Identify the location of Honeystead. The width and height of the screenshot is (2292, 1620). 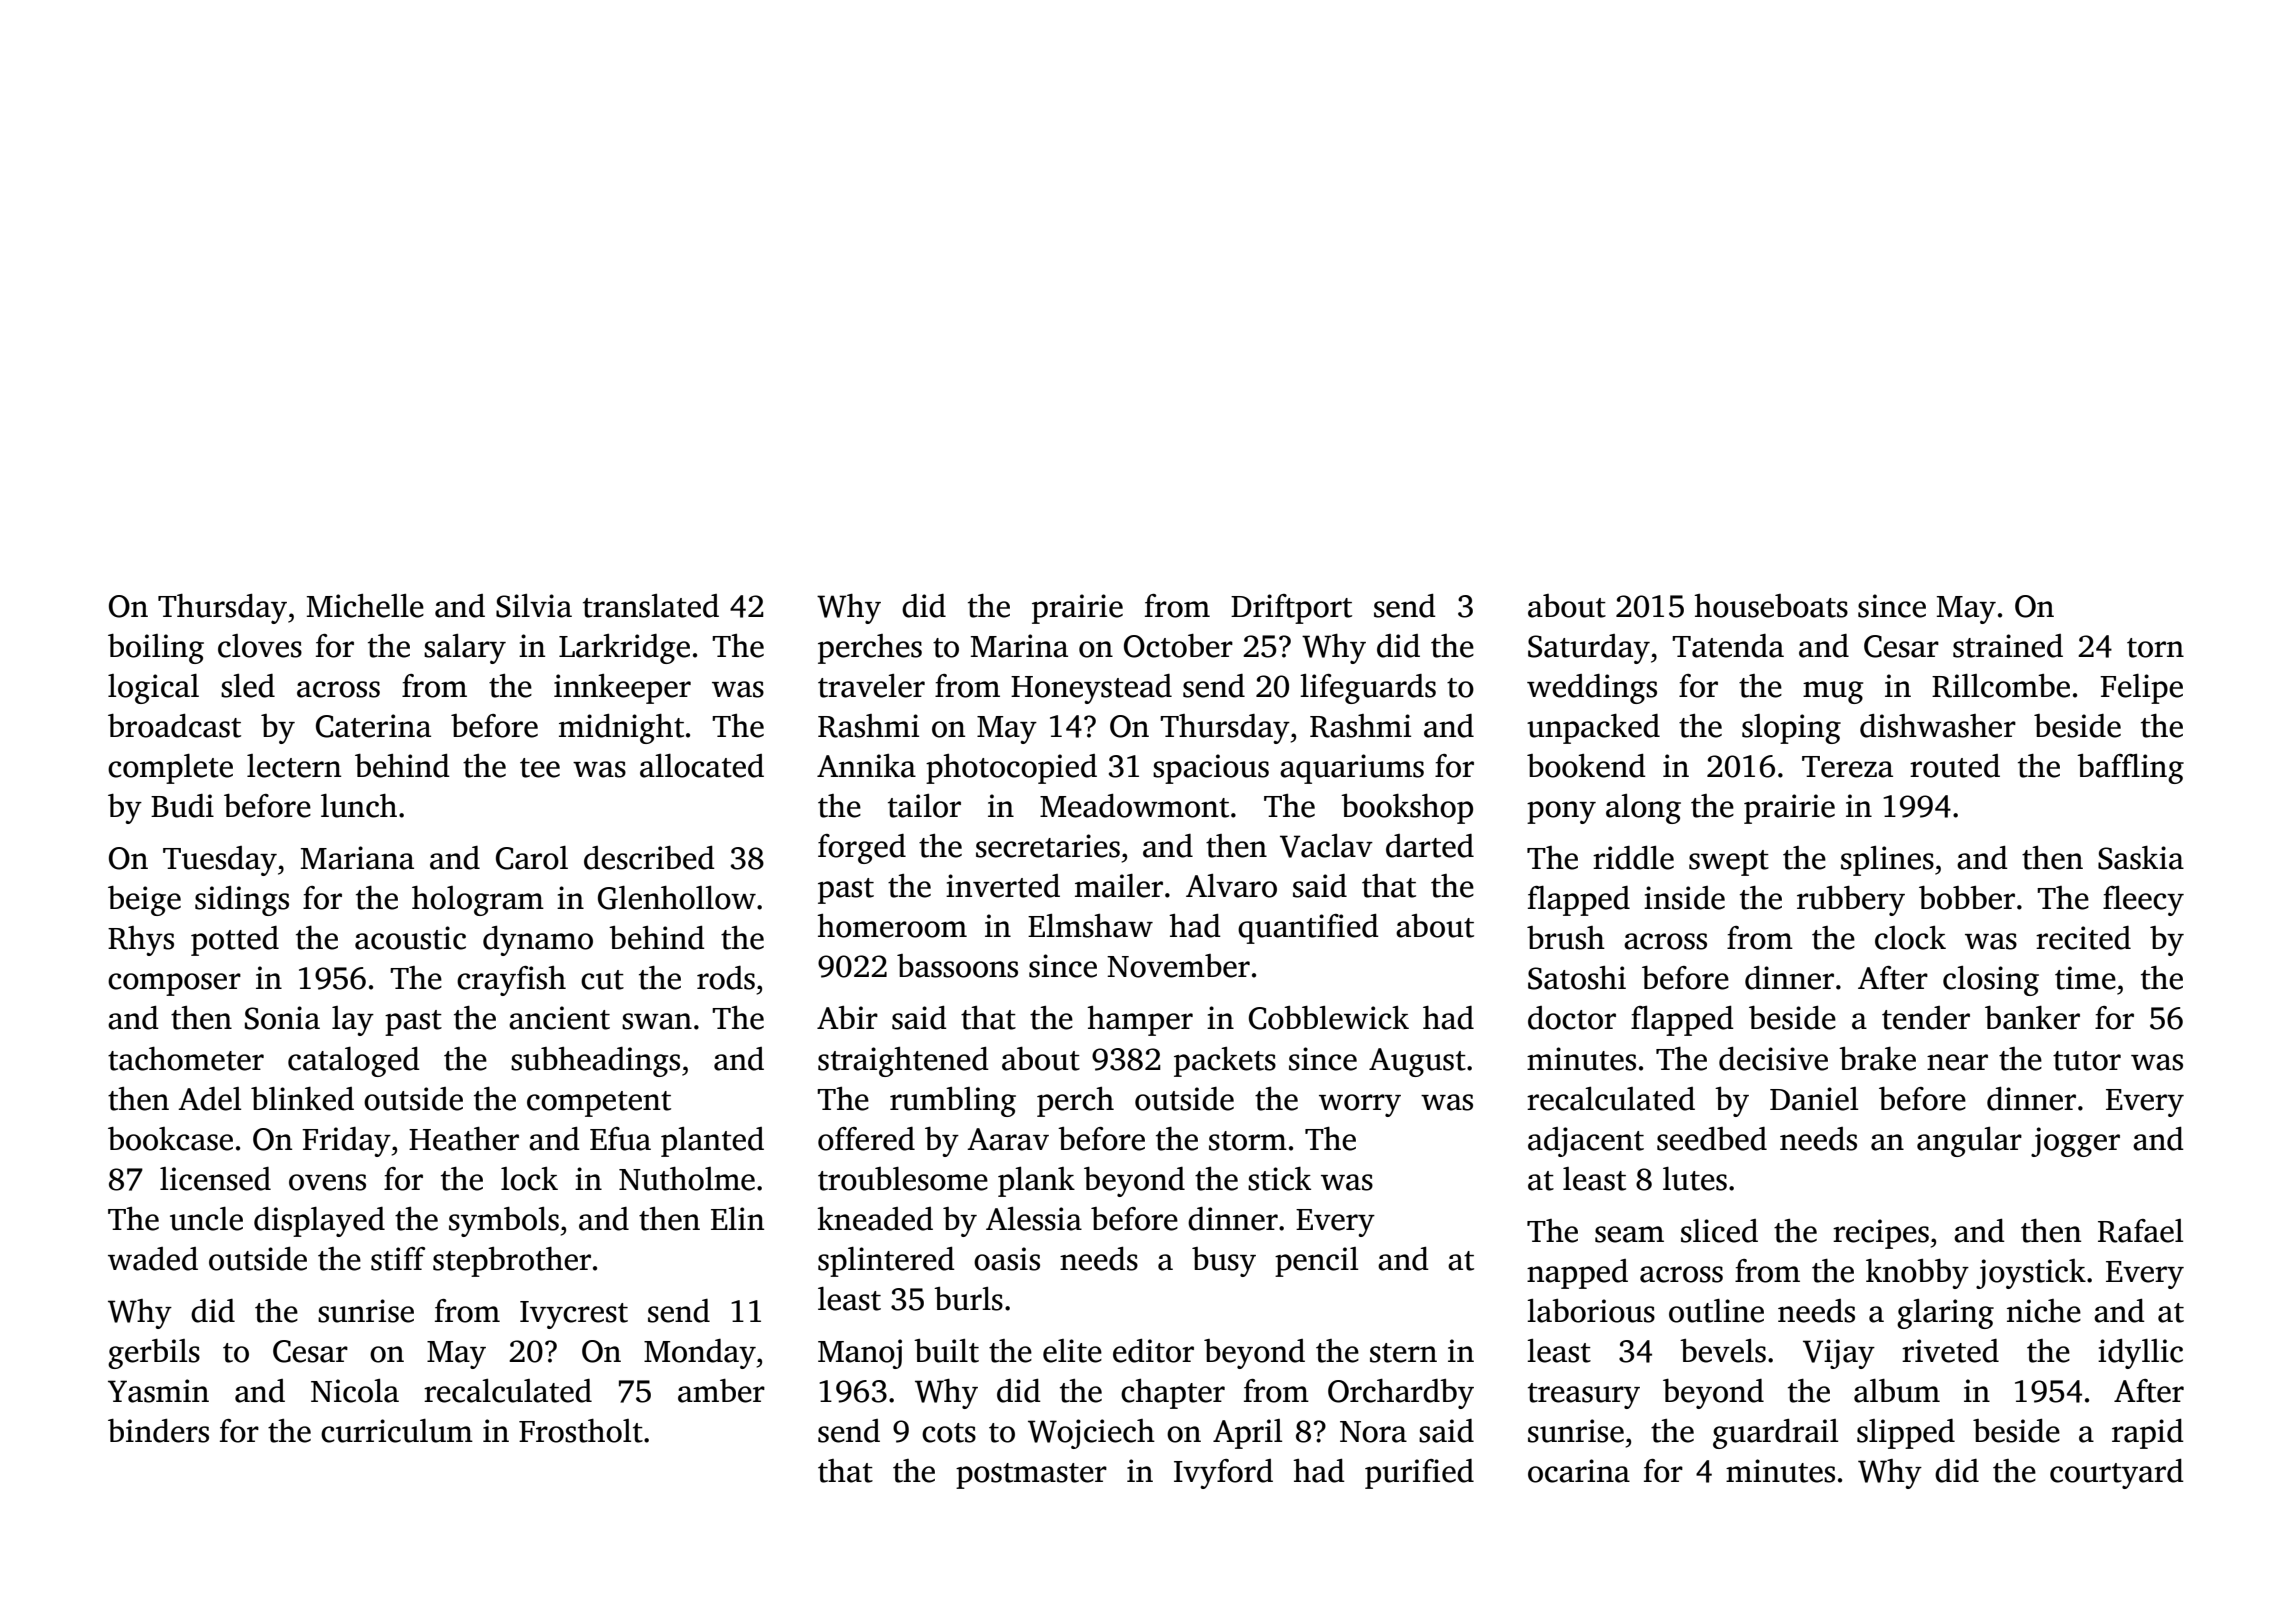
(1091, 689).
